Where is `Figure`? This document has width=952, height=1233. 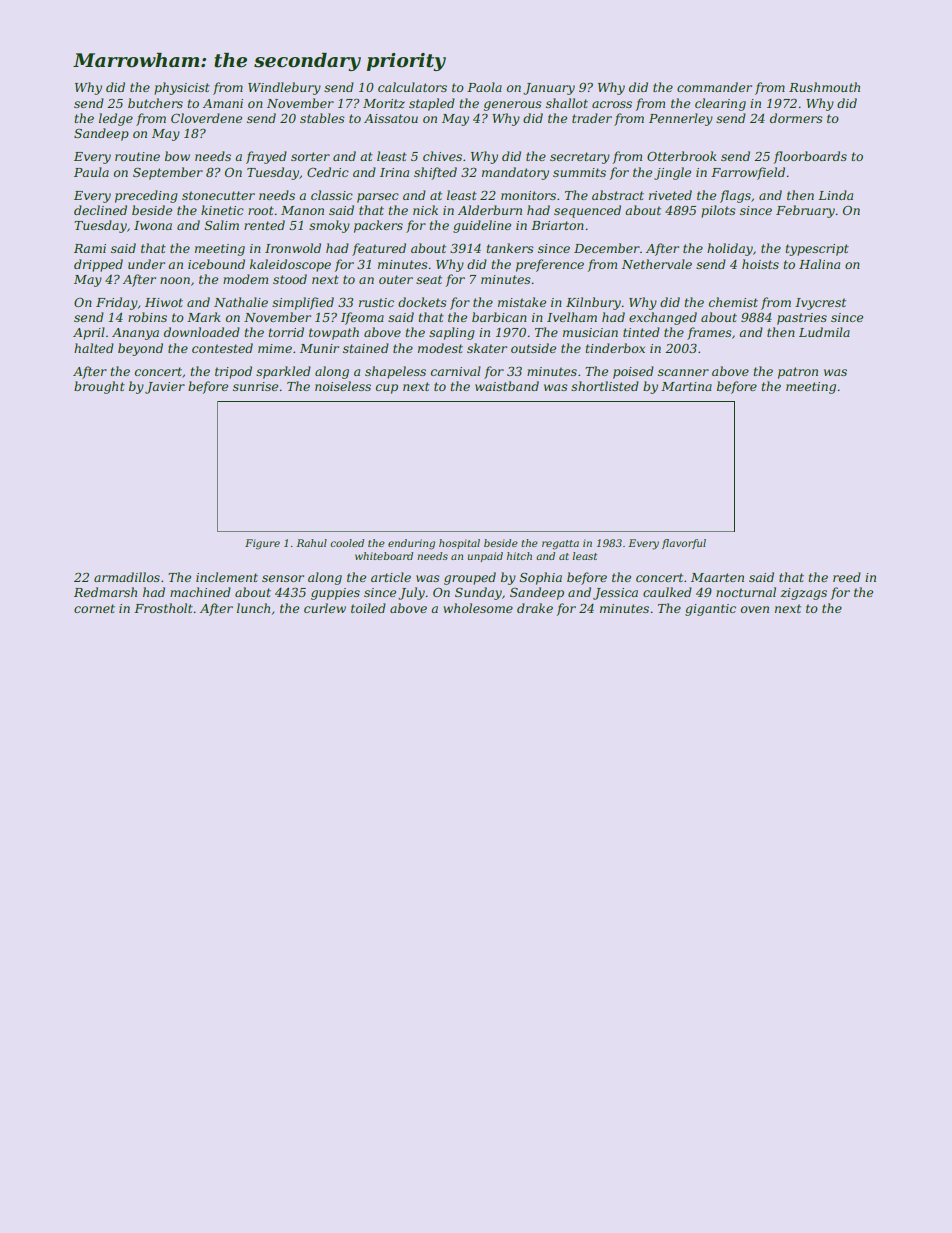
Figure is located at coordinates (262, 544).
